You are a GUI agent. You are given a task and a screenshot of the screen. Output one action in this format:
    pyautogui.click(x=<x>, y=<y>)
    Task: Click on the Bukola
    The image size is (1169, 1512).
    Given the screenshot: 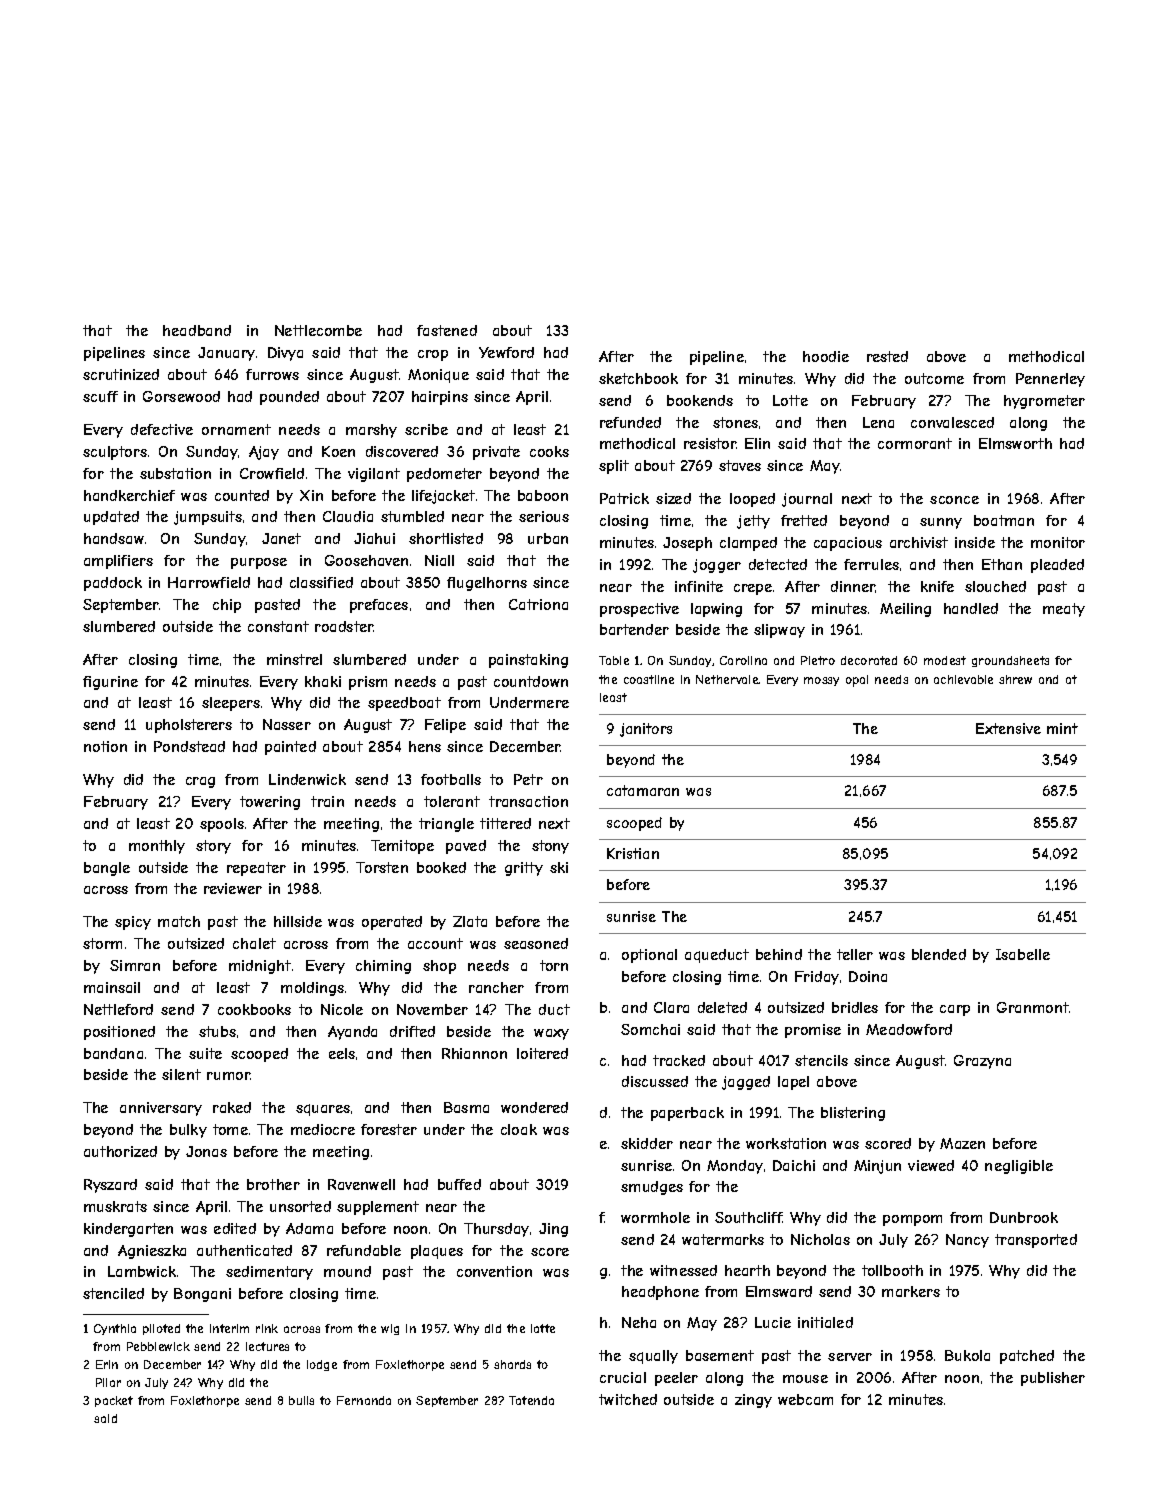 What is the action you would take?
    pyautogui.click(x=967, y=1355)
